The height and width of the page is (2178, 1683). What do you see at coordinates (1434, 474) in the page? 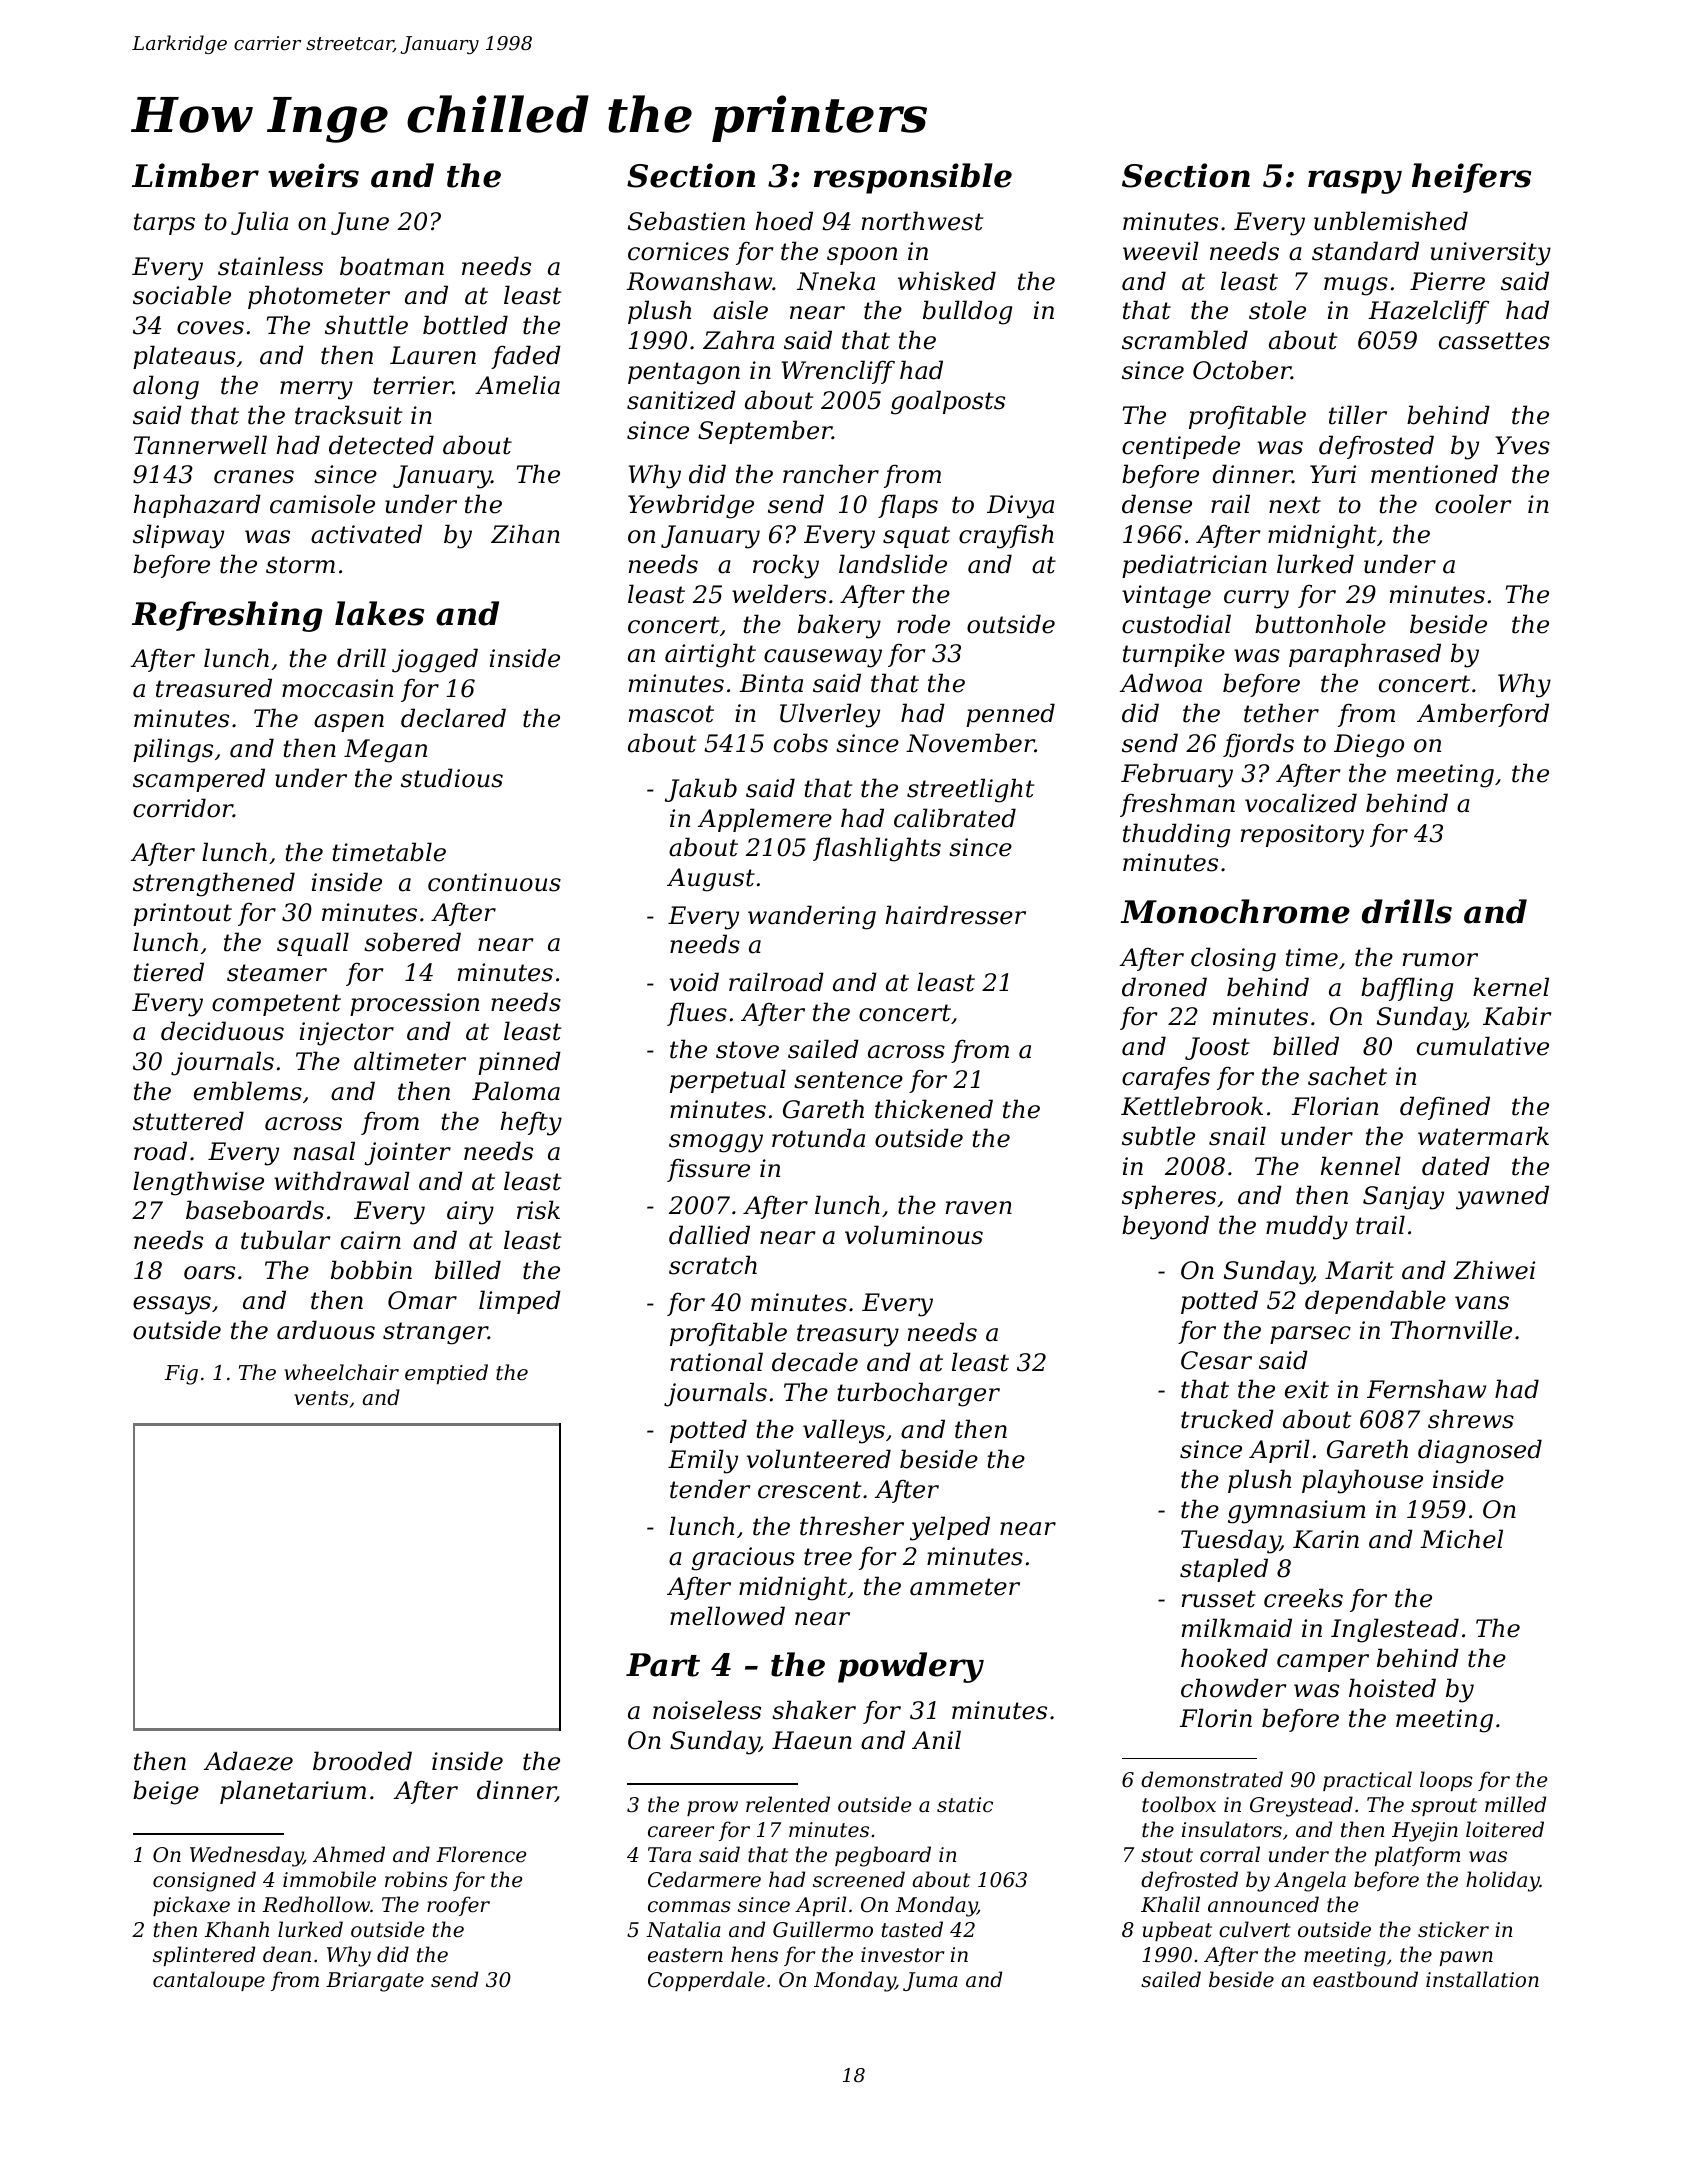
I see `mentioned` at bounding box center [1434, 474].
